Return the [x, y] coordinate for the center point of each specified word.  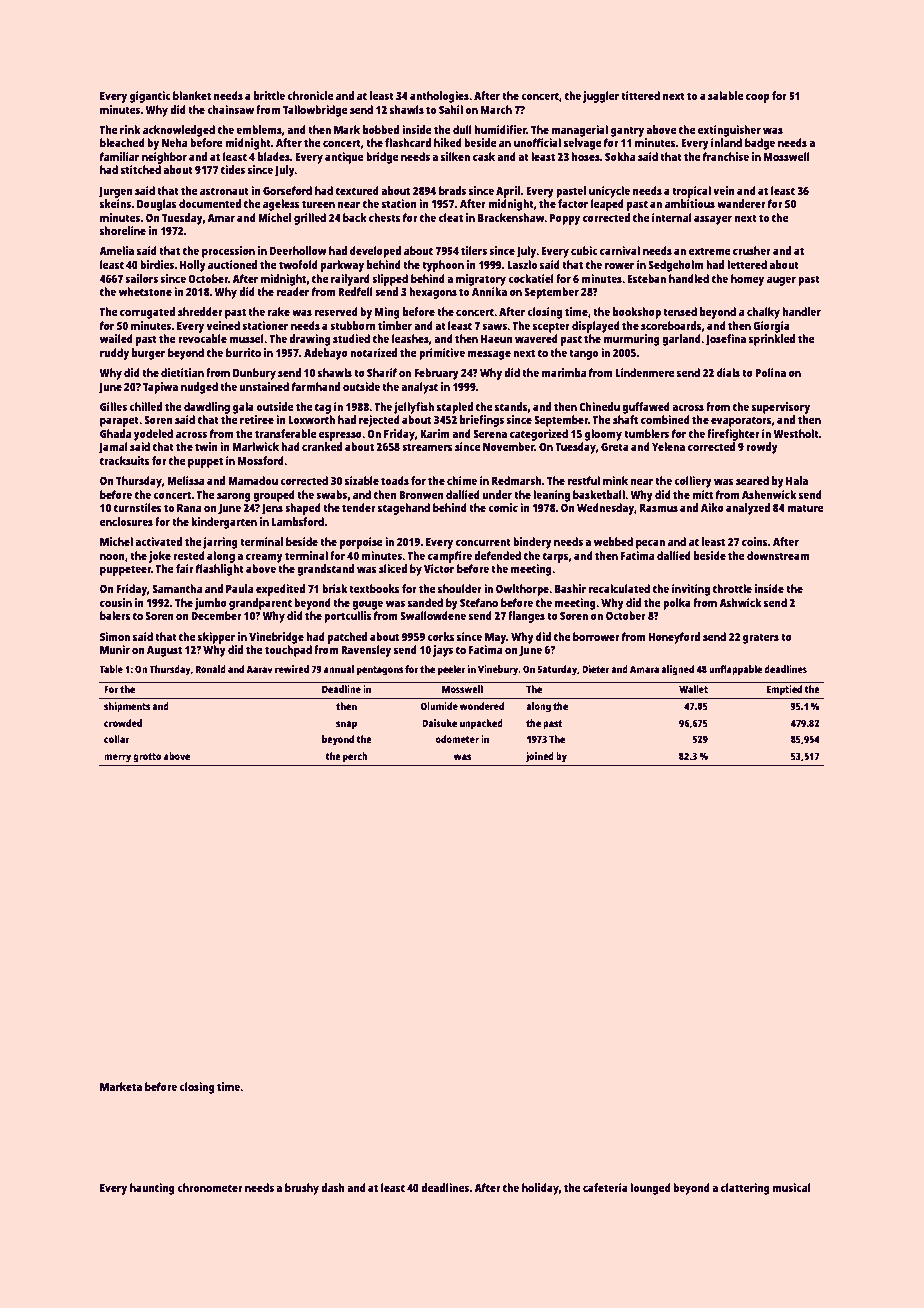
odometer [457, 739]
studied [351, 338]
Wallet [693, 689]
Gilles [113, 406]
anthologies [439, 97]
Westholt [796, 433]
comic [503, 507]
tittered [640, 95]
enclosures [126, 521]
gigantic [150, 97]
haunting [152, 1189]
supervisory [781, 408]
